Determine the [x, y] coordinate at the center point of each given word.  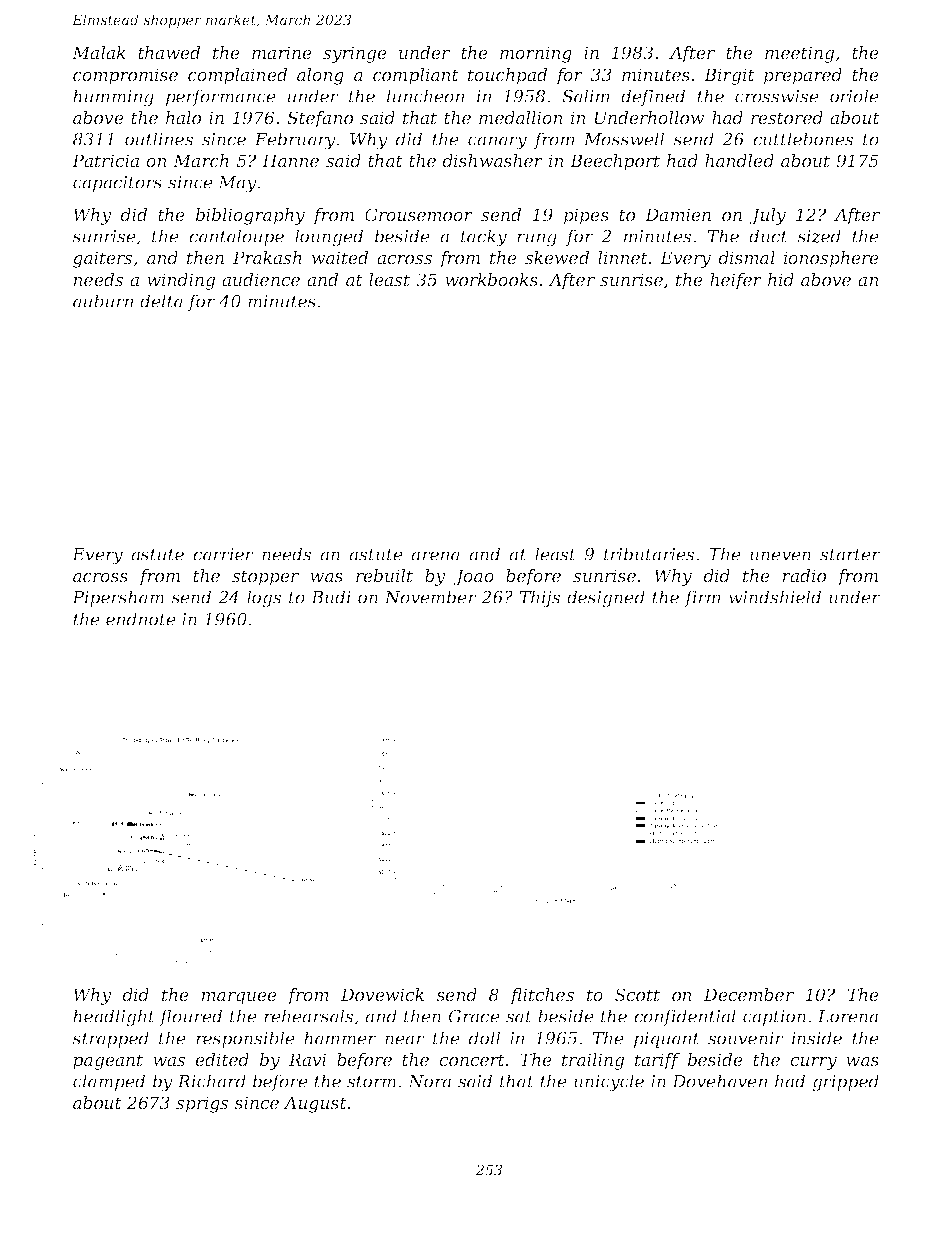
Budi [331, 597]
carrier [223, 554]
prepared [803, 76]
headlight [114, 1018]
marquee [239, 998]
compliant [416, 76]
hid [781, 279]
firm [702, 598]
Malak [99, 52]
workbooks [491, 279]
